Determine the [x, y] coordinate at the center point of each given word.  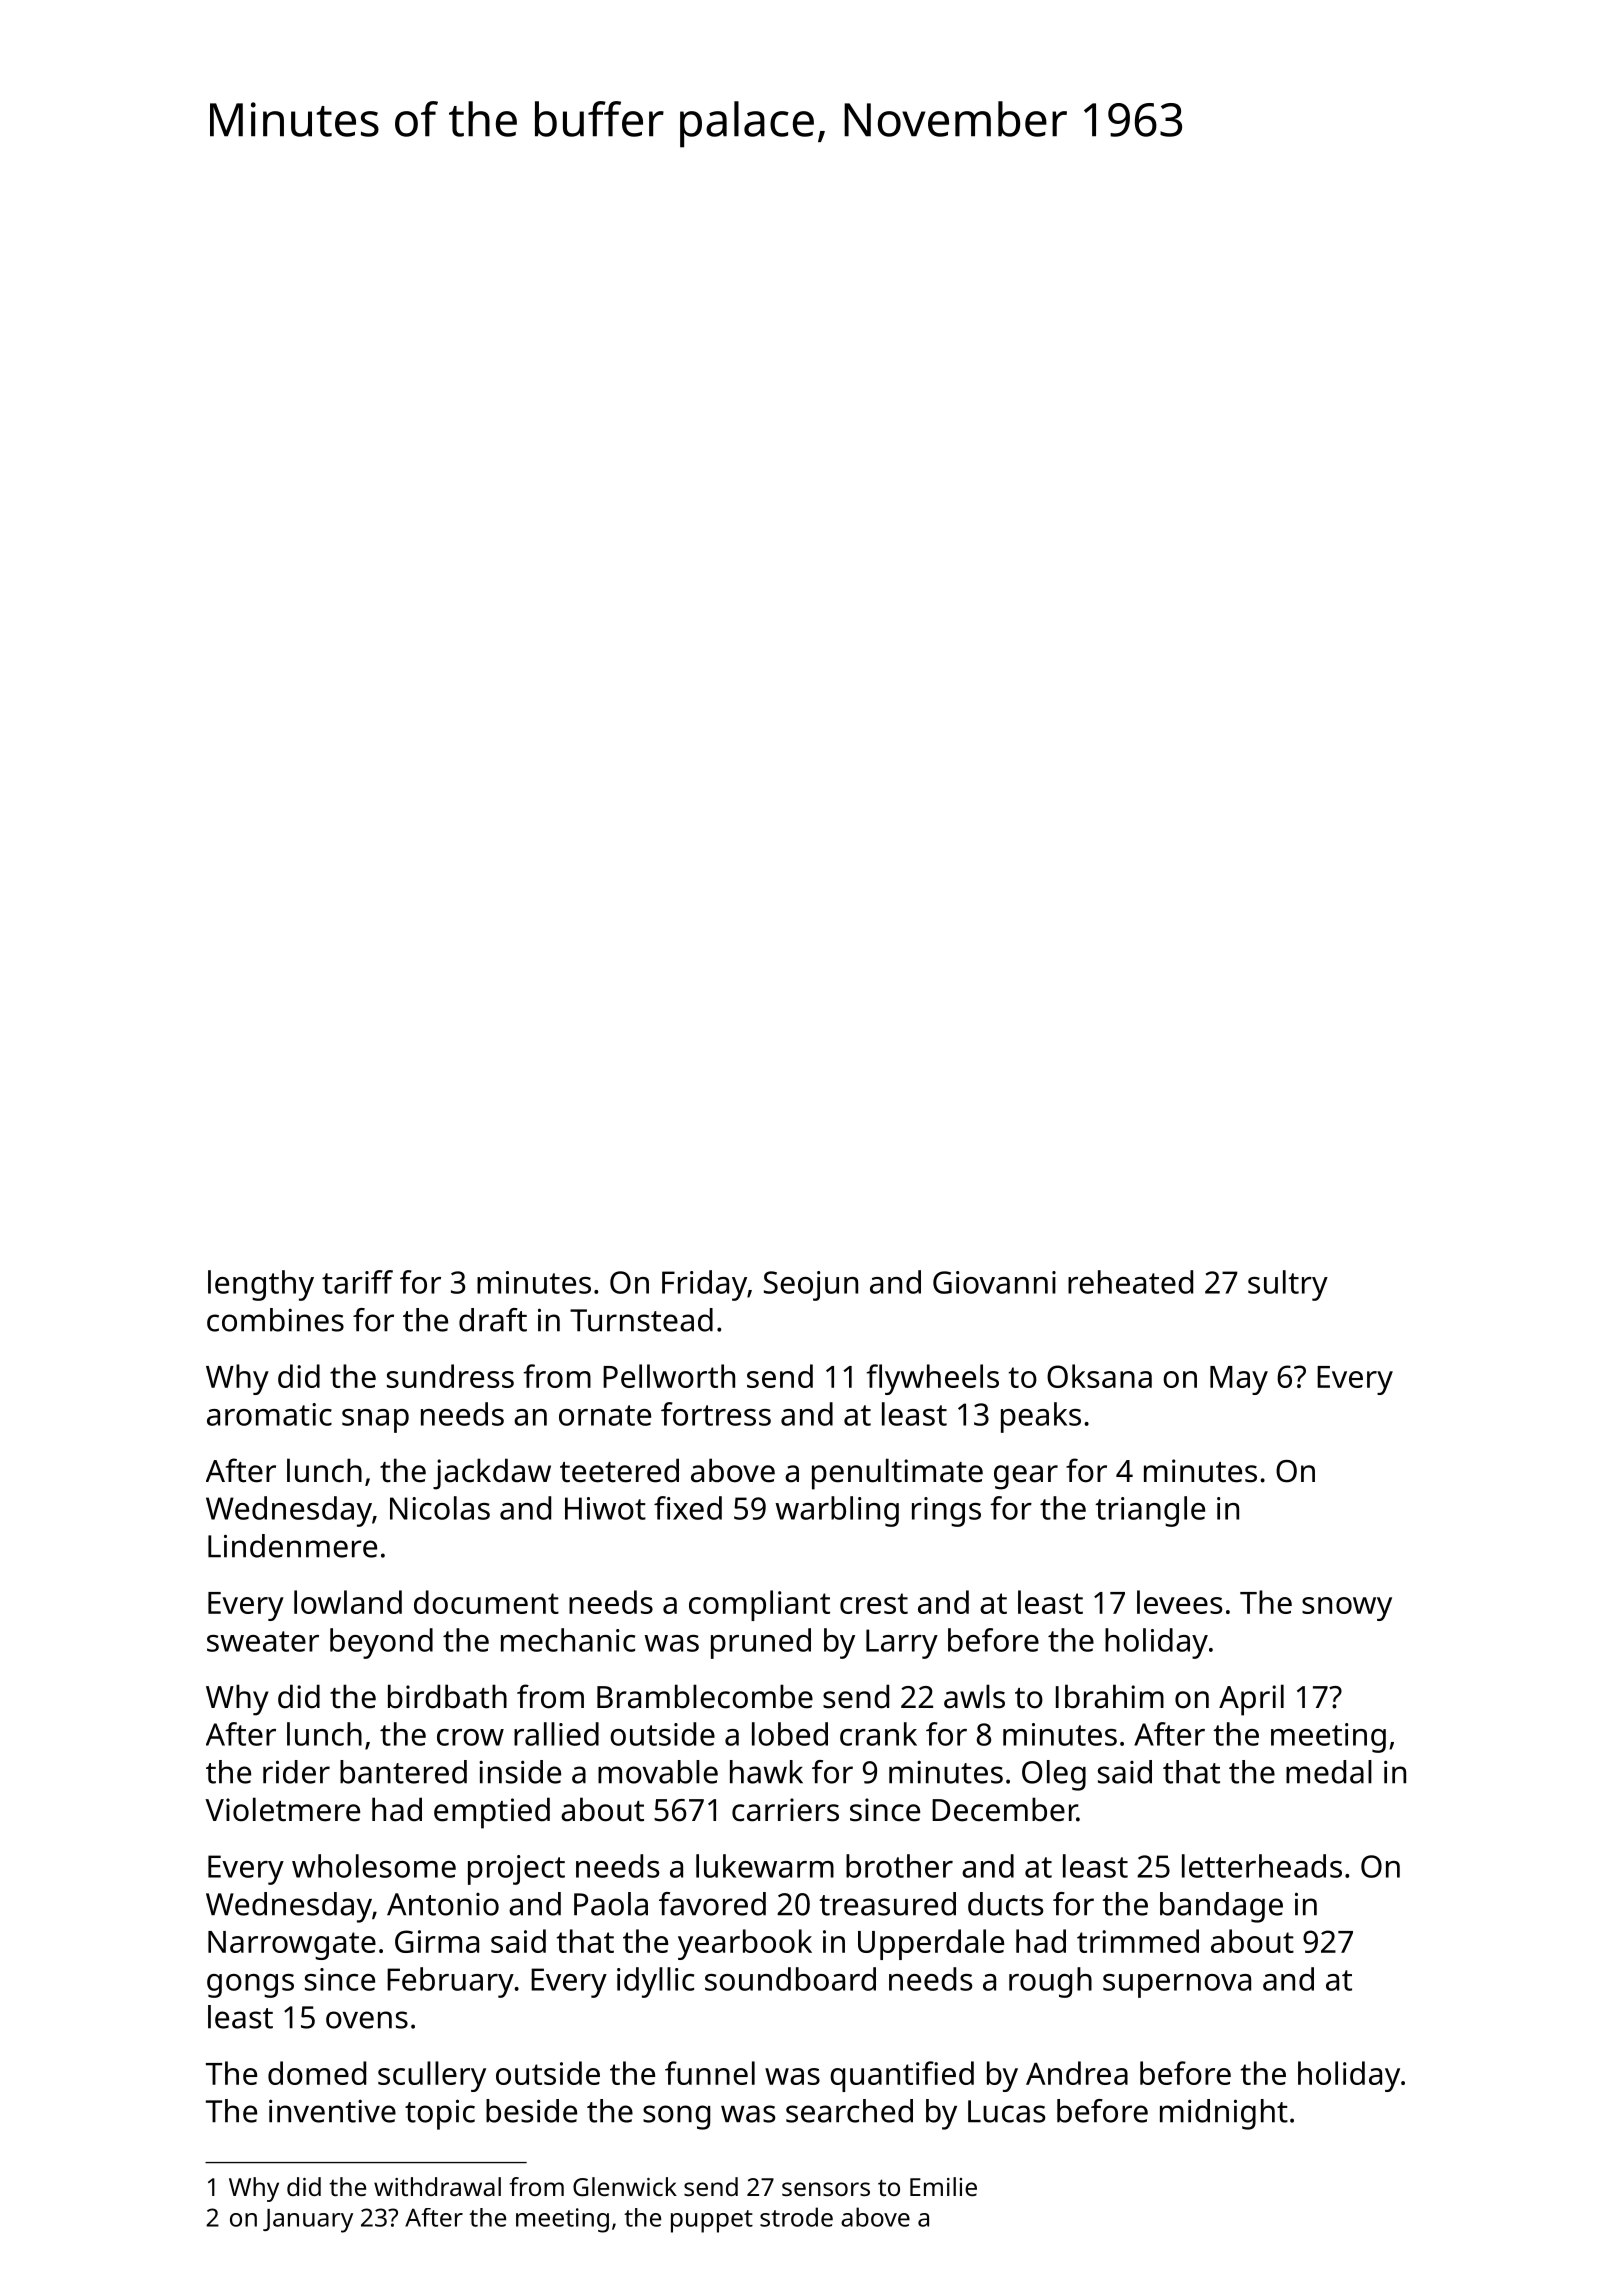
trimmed [1138, 1941]
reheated [1130, 1282]
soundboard [790, 1979]
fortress [716, 1414]
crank [878, 1734]
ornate [605, 1415]
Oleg [1054, 1775]
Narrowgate [292, 1945]
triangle [1150, 1511]
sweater [263, 1641]
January [308, 2221]
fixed [688, 1508]
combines [275, 1320]
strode [796, 2217]
